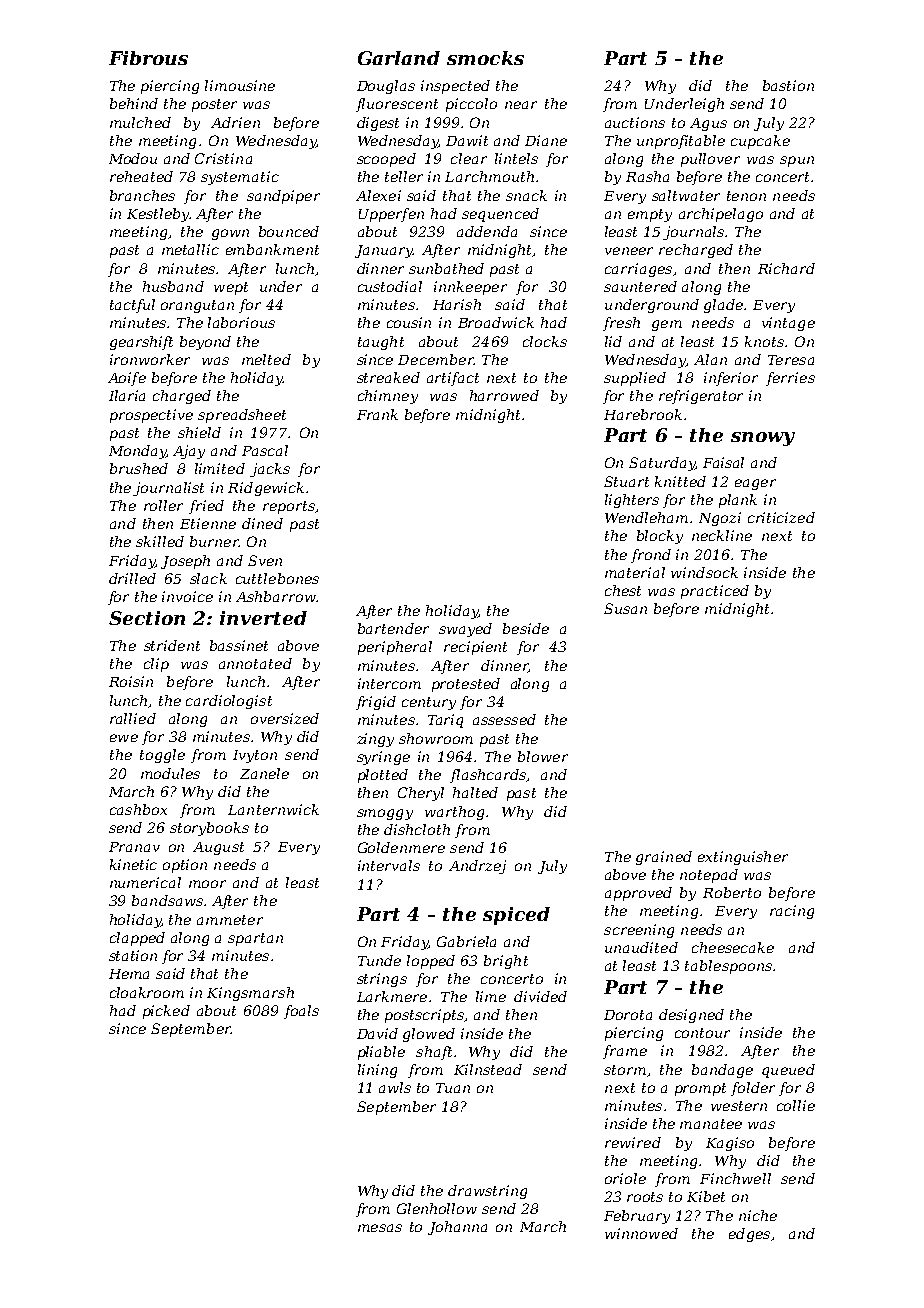  Describe the element at coordinates (377, 414) in the screenshot. I see `Frank` at that location.
